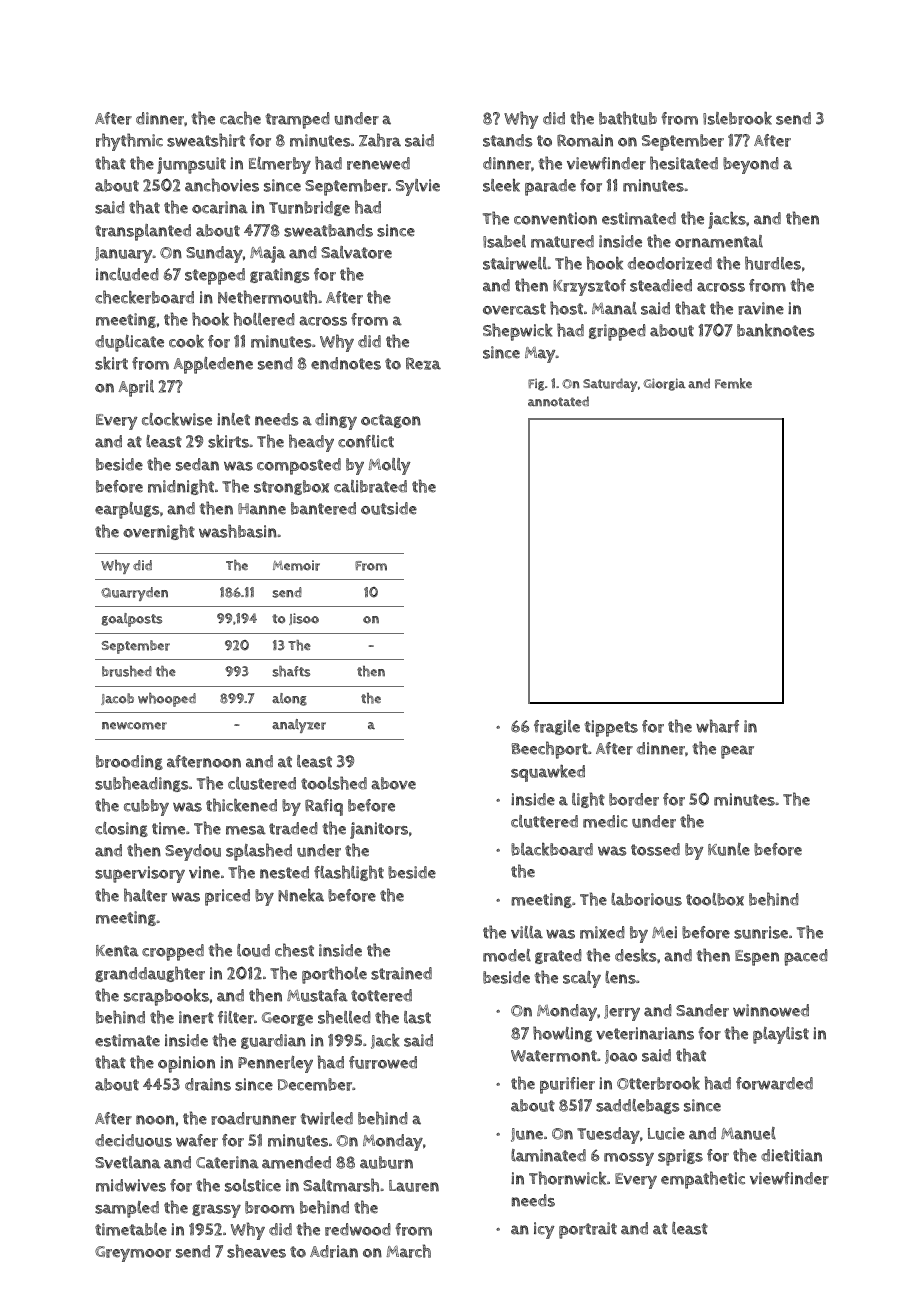  What do you see at coordinates (233, 419) in the screenshot?
I see `inlet` at bounding box center [233, 419].
